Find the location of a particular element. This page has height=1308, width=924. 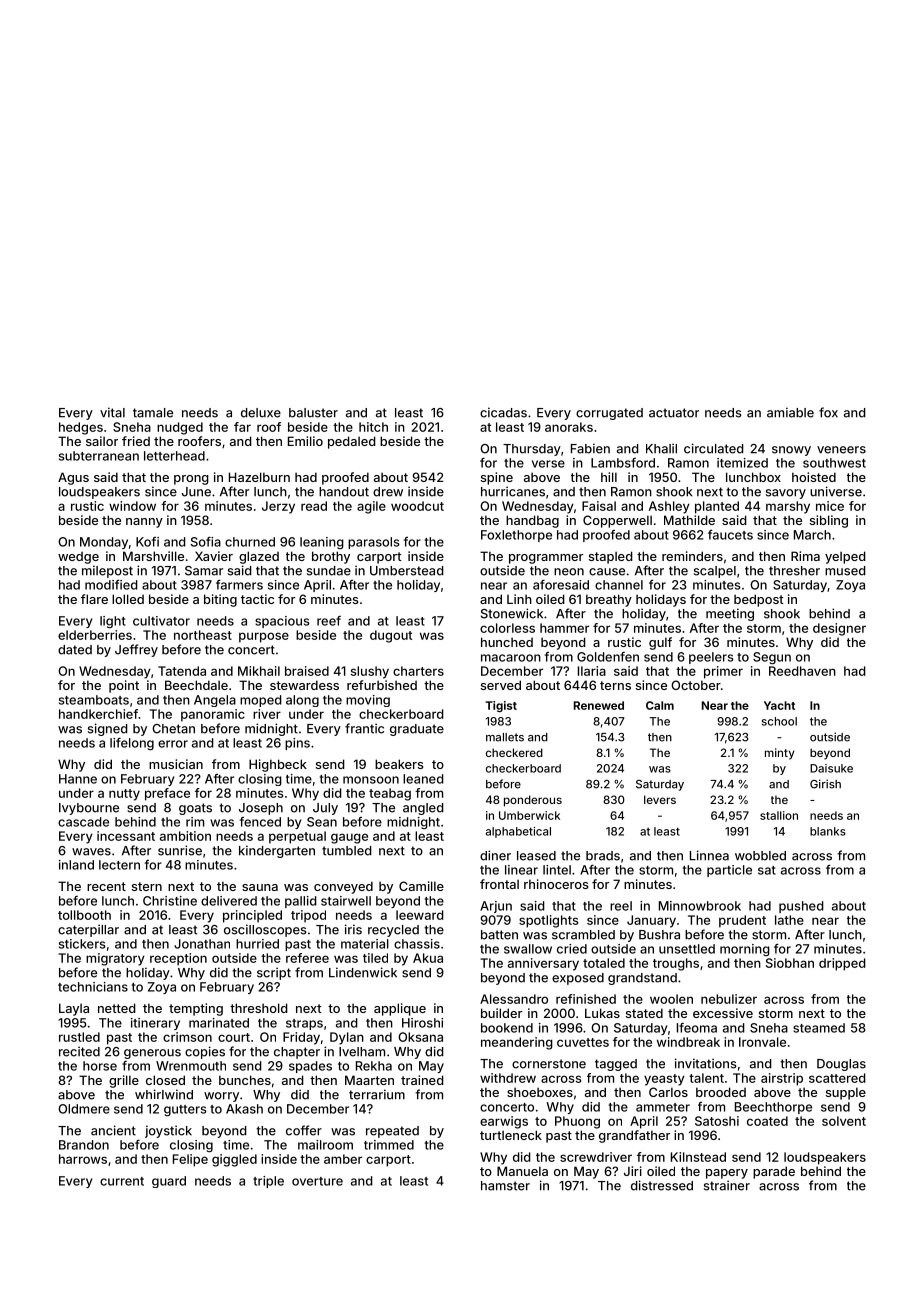

distressed is located at coordinates (662, 1185).
